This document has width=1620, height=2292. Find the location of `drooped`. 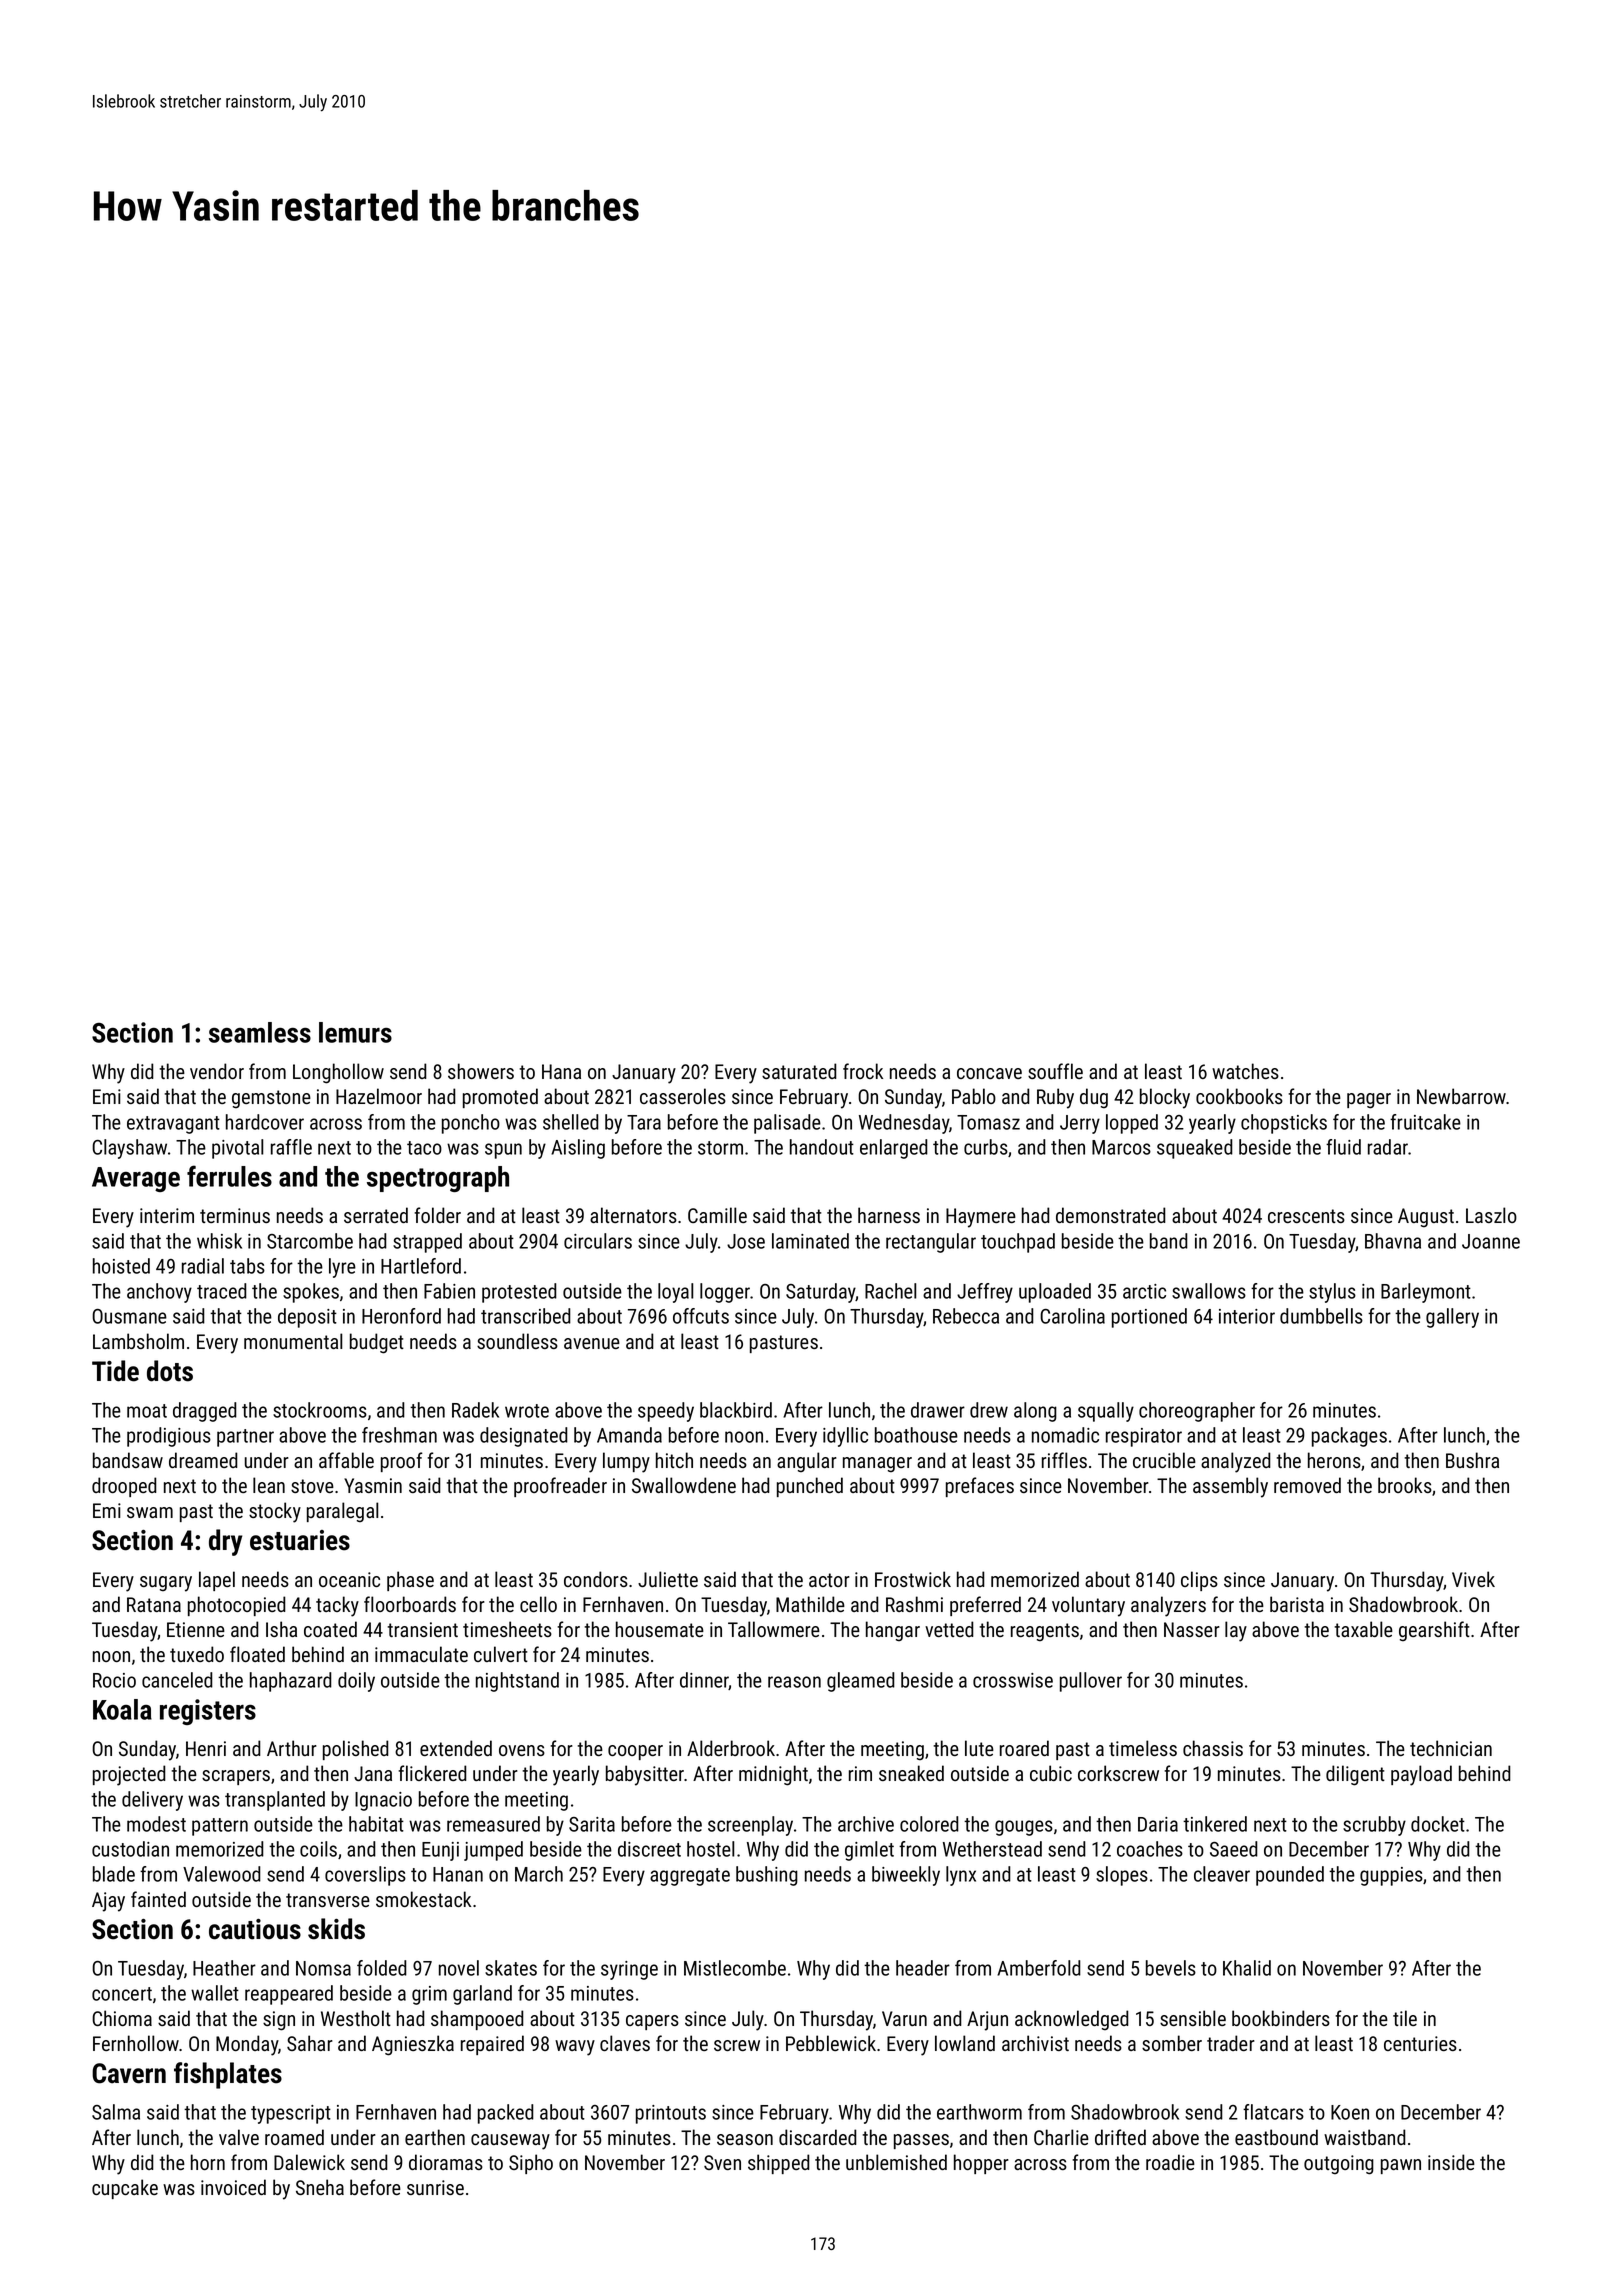

drooped is located at coordinates (124, 1487).
